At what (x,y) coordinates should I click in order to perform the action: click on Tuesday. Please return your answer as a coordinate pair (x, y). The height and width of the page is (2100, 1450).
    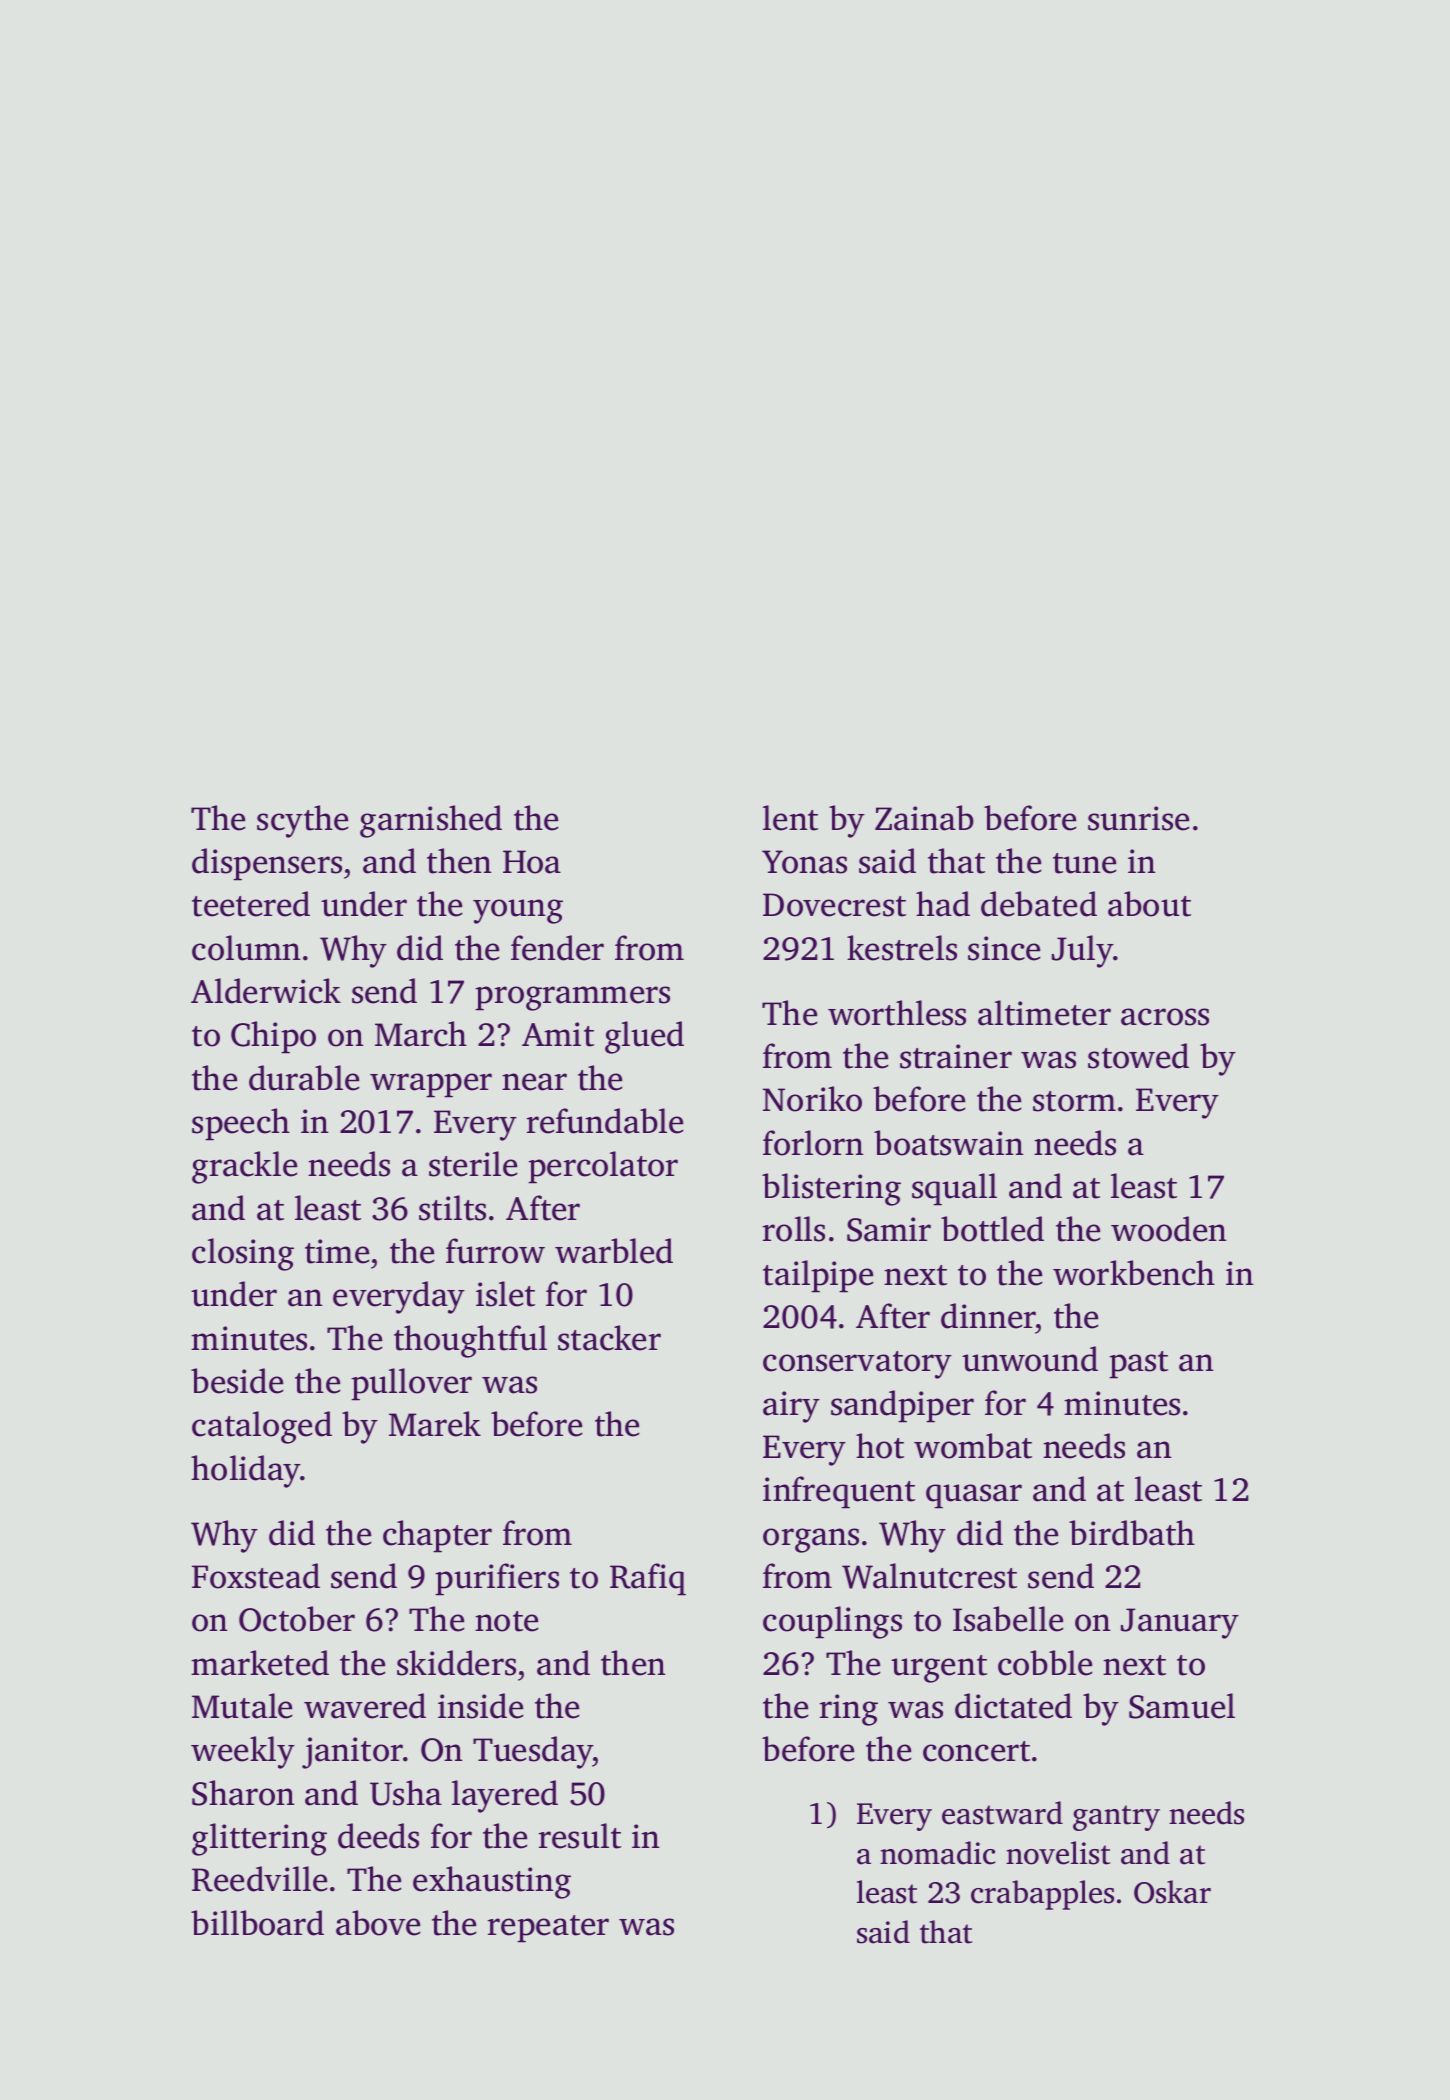
    Looking at the image, I should click on (533, 1752).
